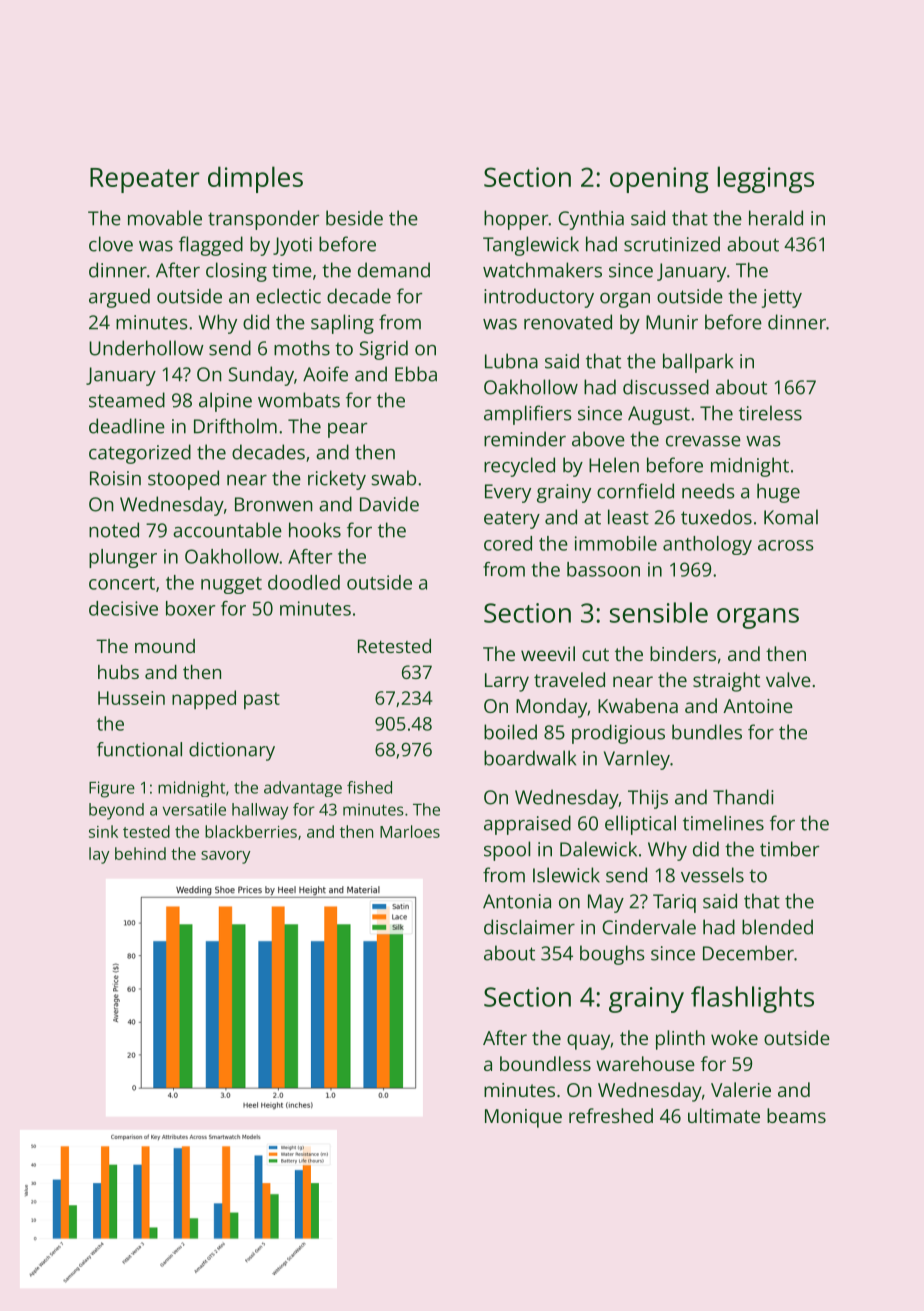 The height and width of the screenshot is (1311, 924). Describe the element at coordinates (788, 679) in the screenshot. I see `valve` at that location.
